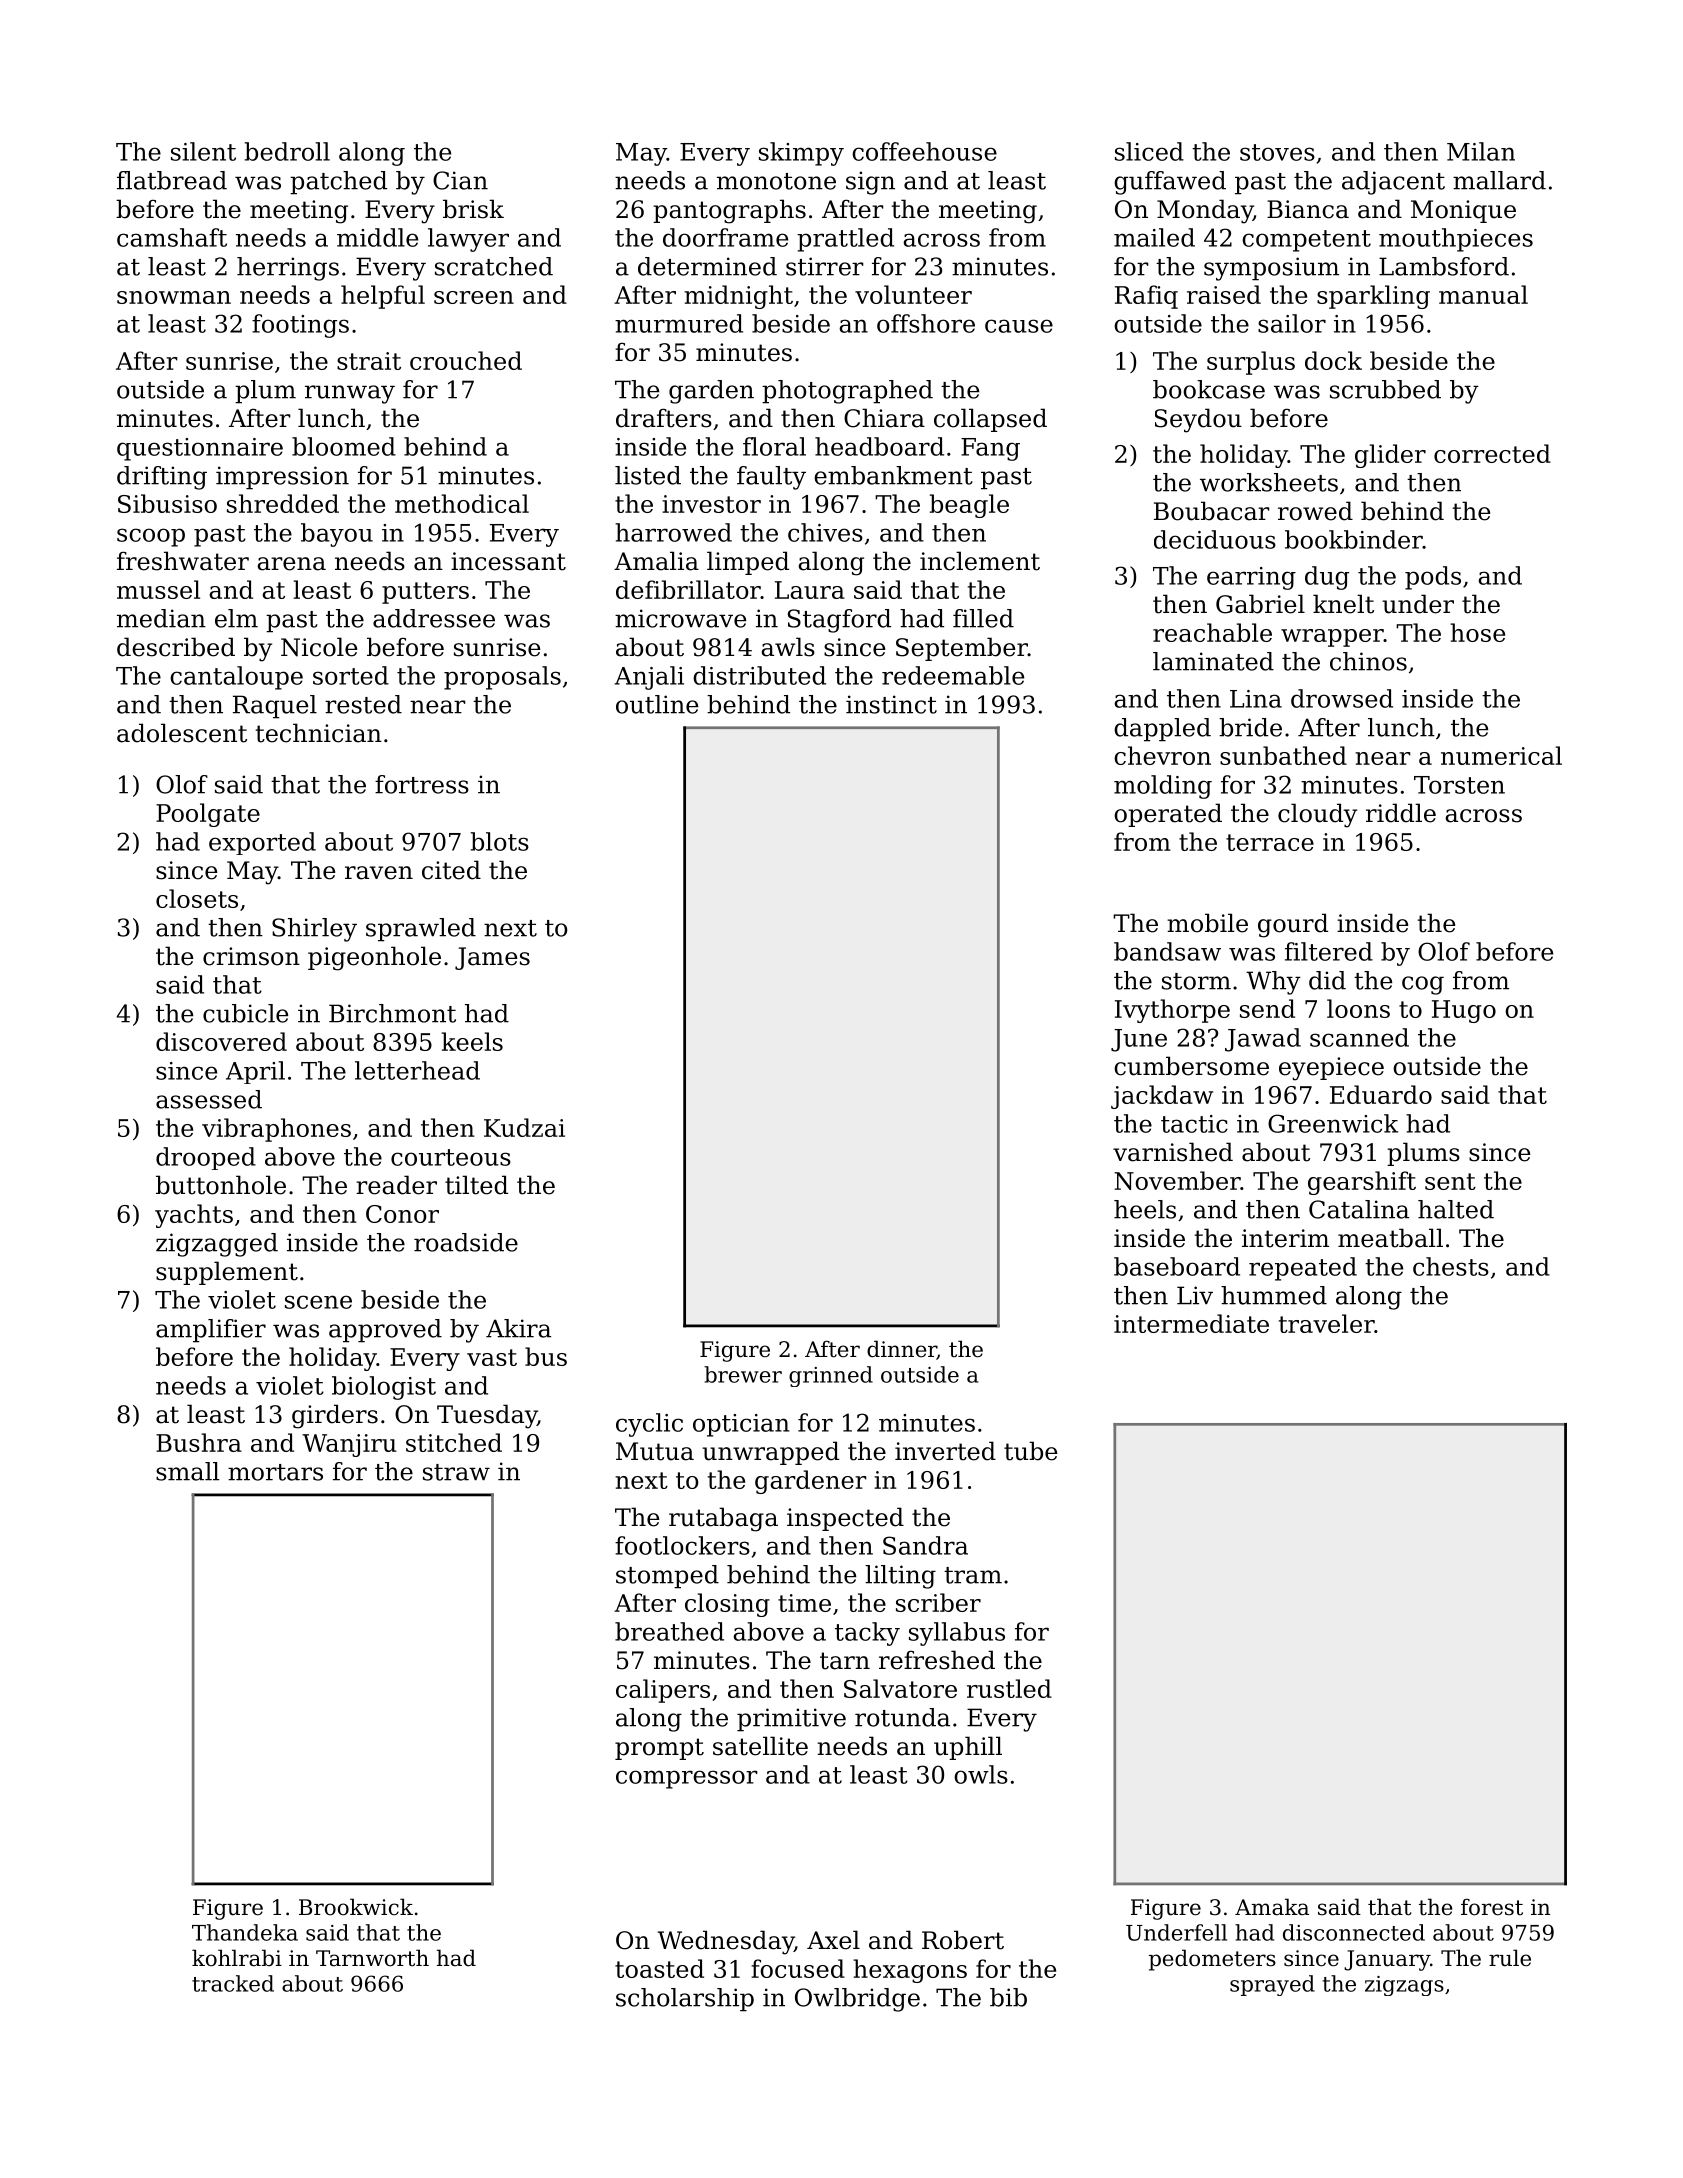 The image size is (1683, 2178). I want to click on cloudy, so click(1317, 815).
